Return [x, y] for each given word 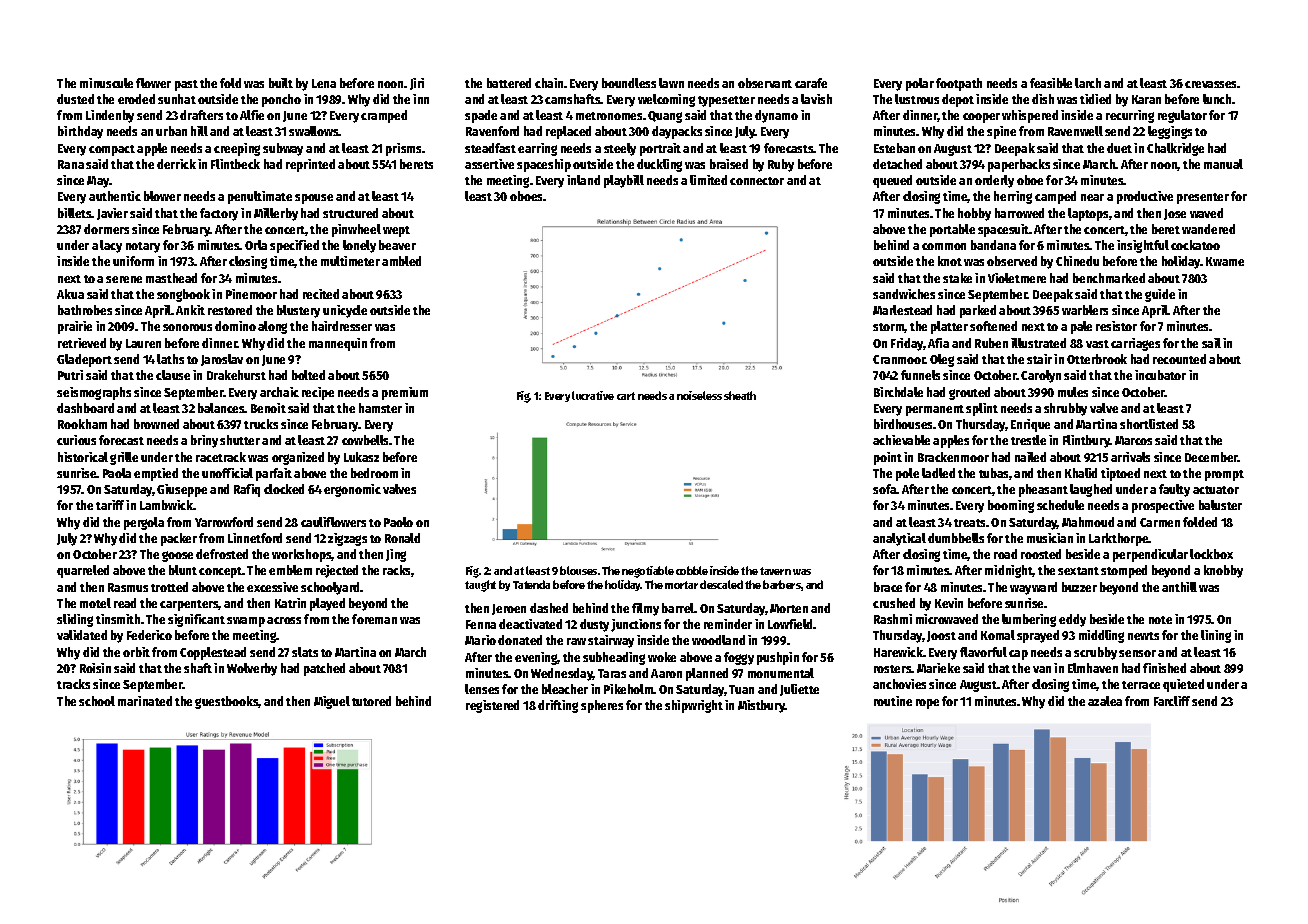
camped [1055, 197]
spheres [602, 706]
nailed [1030, 457]
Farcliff [1172, 701]
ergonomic [352, 490]
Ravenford [492, 131]
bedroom [374, 473]
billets [75, 213]
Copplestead [213, 653]
